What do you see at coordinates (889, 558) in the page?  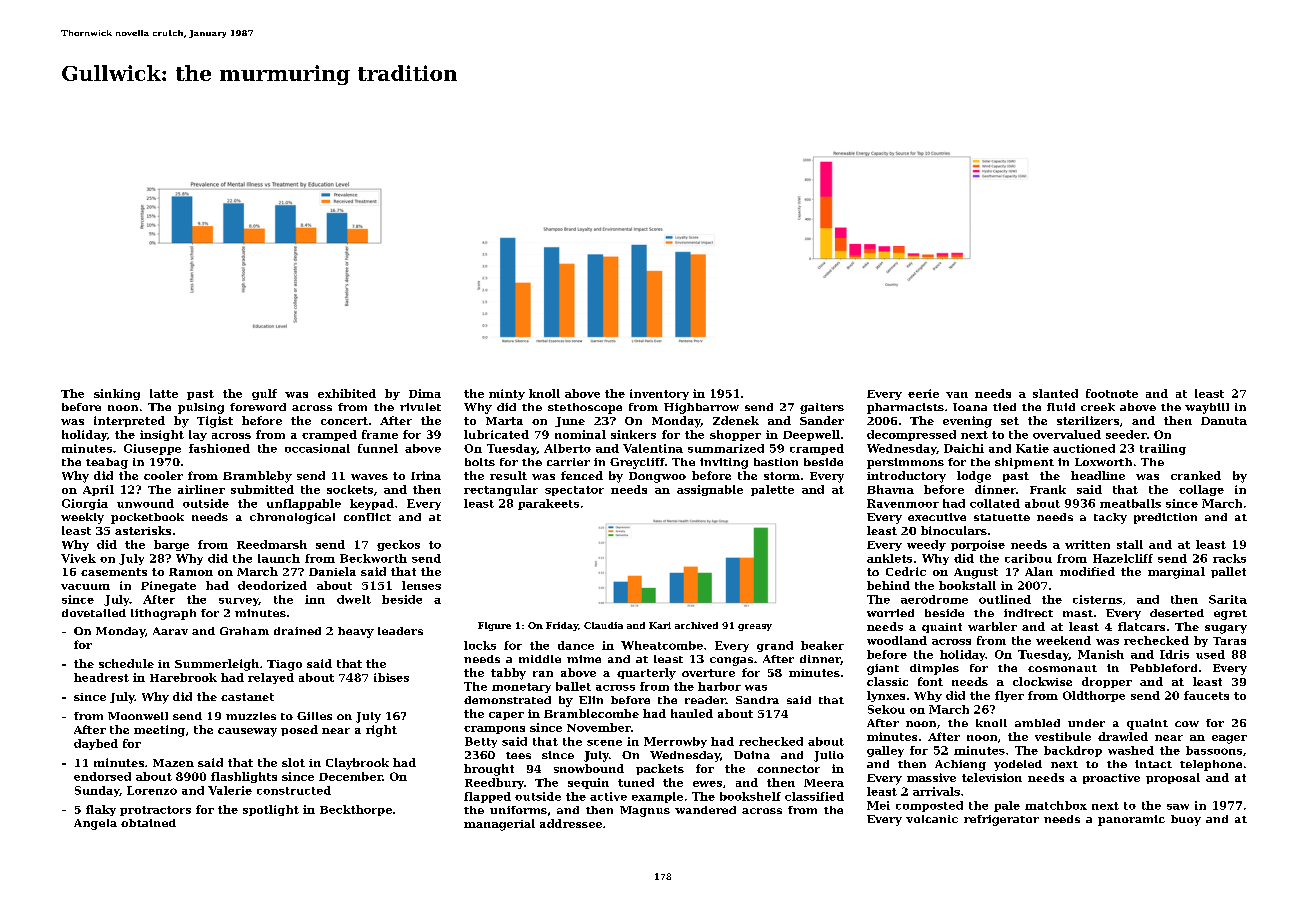 I see `anklets` at bounding box center [889, 558].
